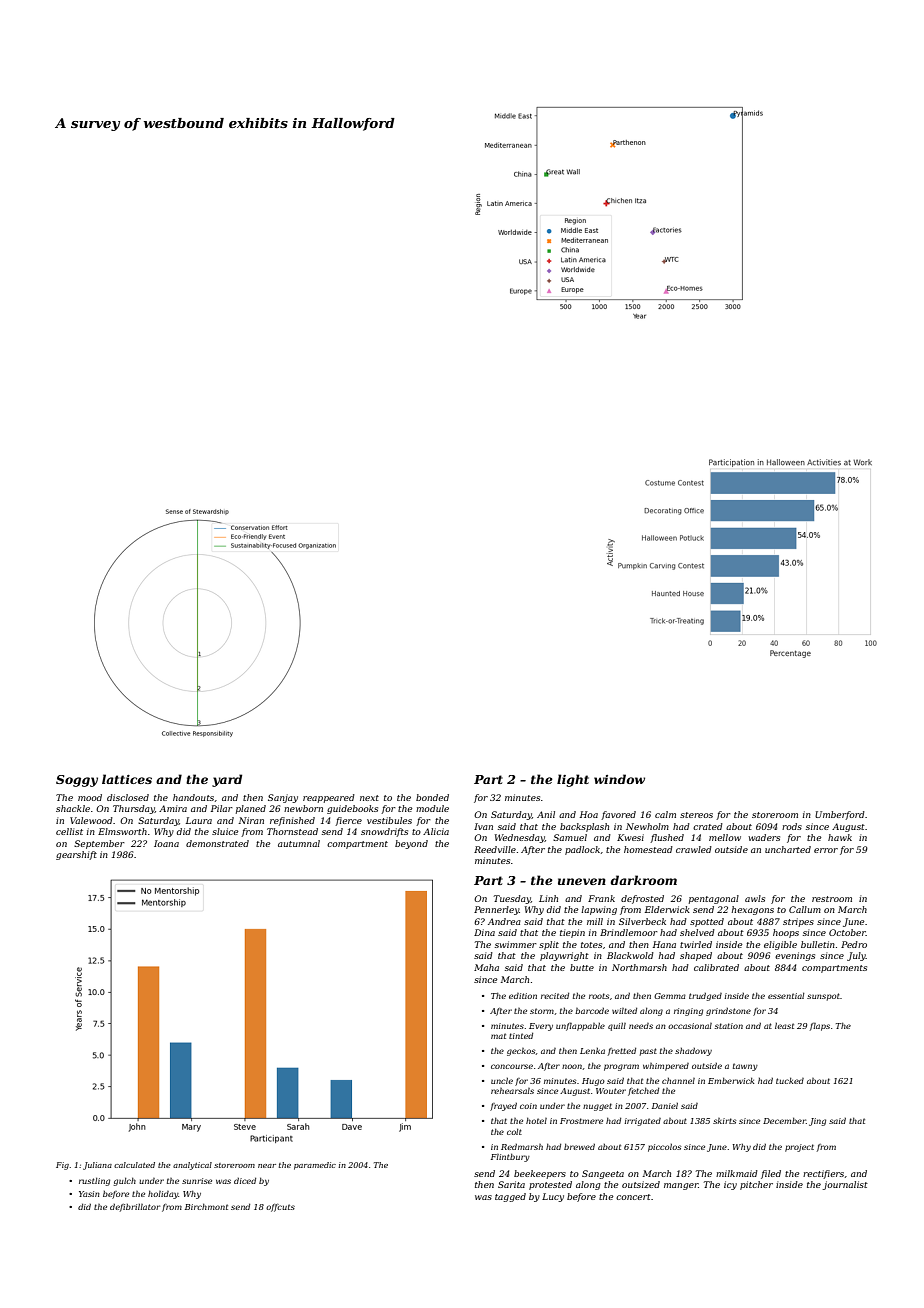 This screenshot has width=924, height=1308. Describe the element at coordinates (484, 932) in the screenshot. I see `Dina` at that location.
